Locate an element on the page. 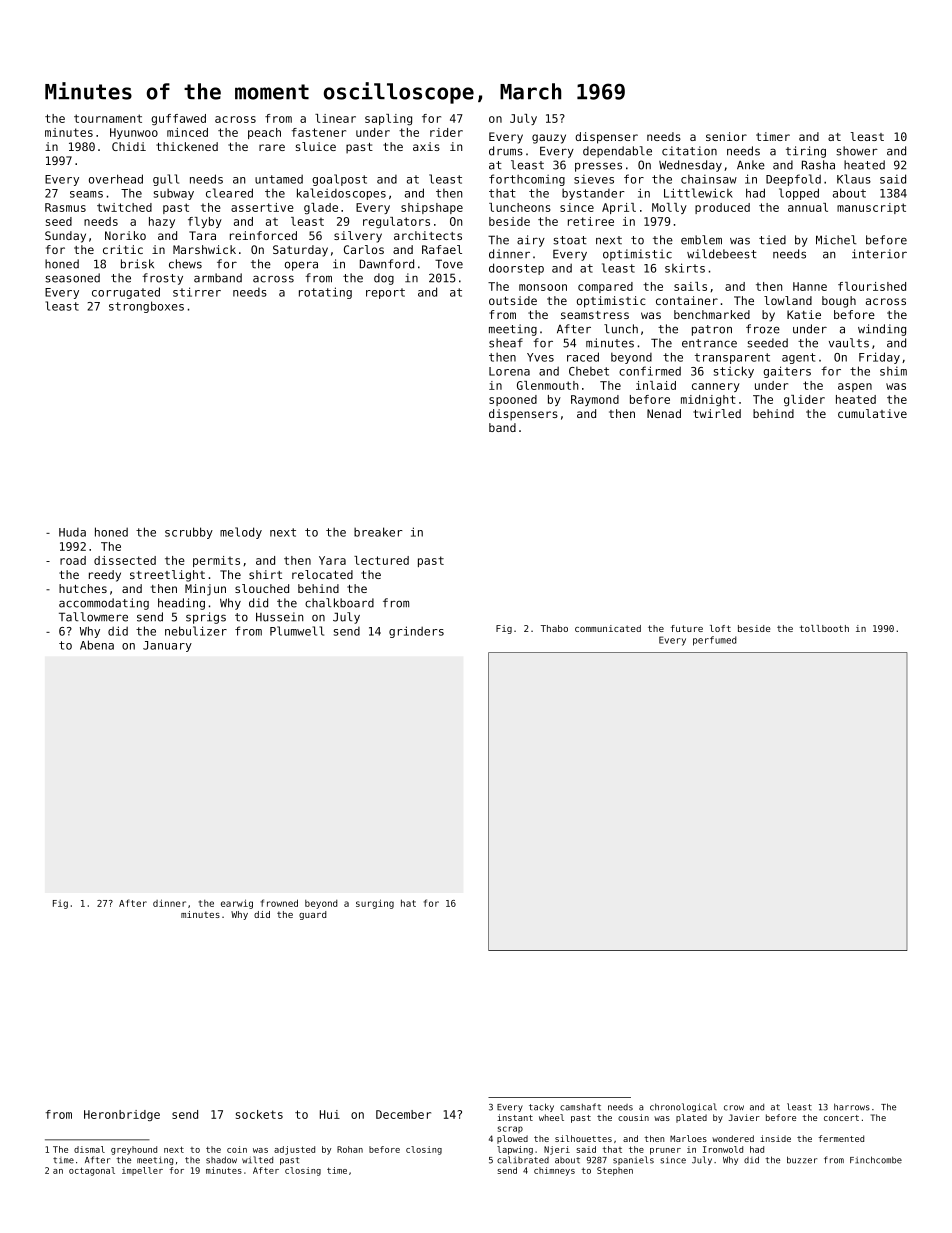 This document has width=952, height=1233. tollbooth is located at coordinates (824, 628).
